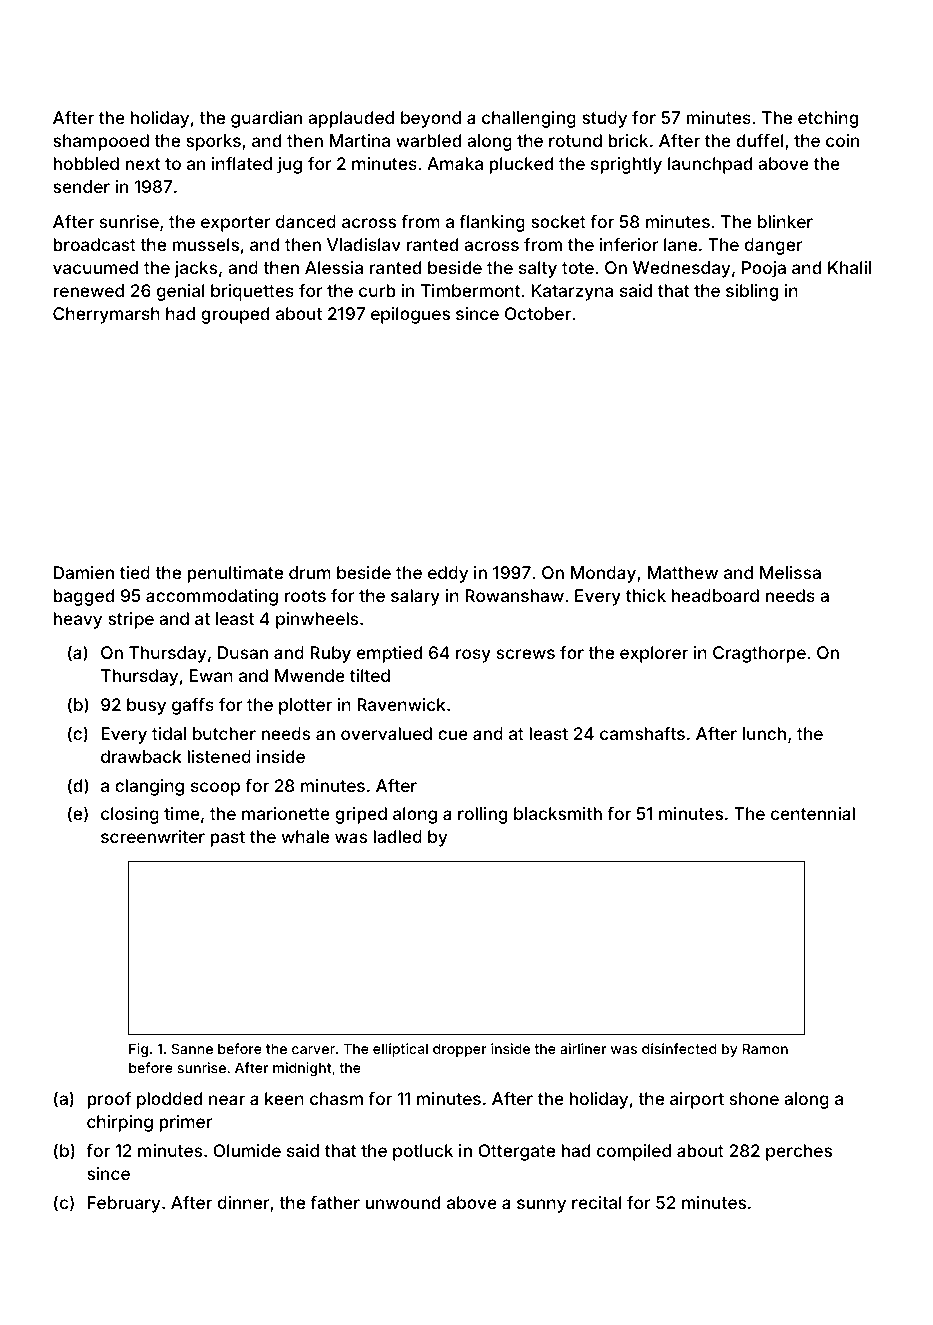 The image size is (933, 1325). What do you see at coordinates (596, 1202) in the screenshot?
I see `recital` at bounding box center [596, 1202].
